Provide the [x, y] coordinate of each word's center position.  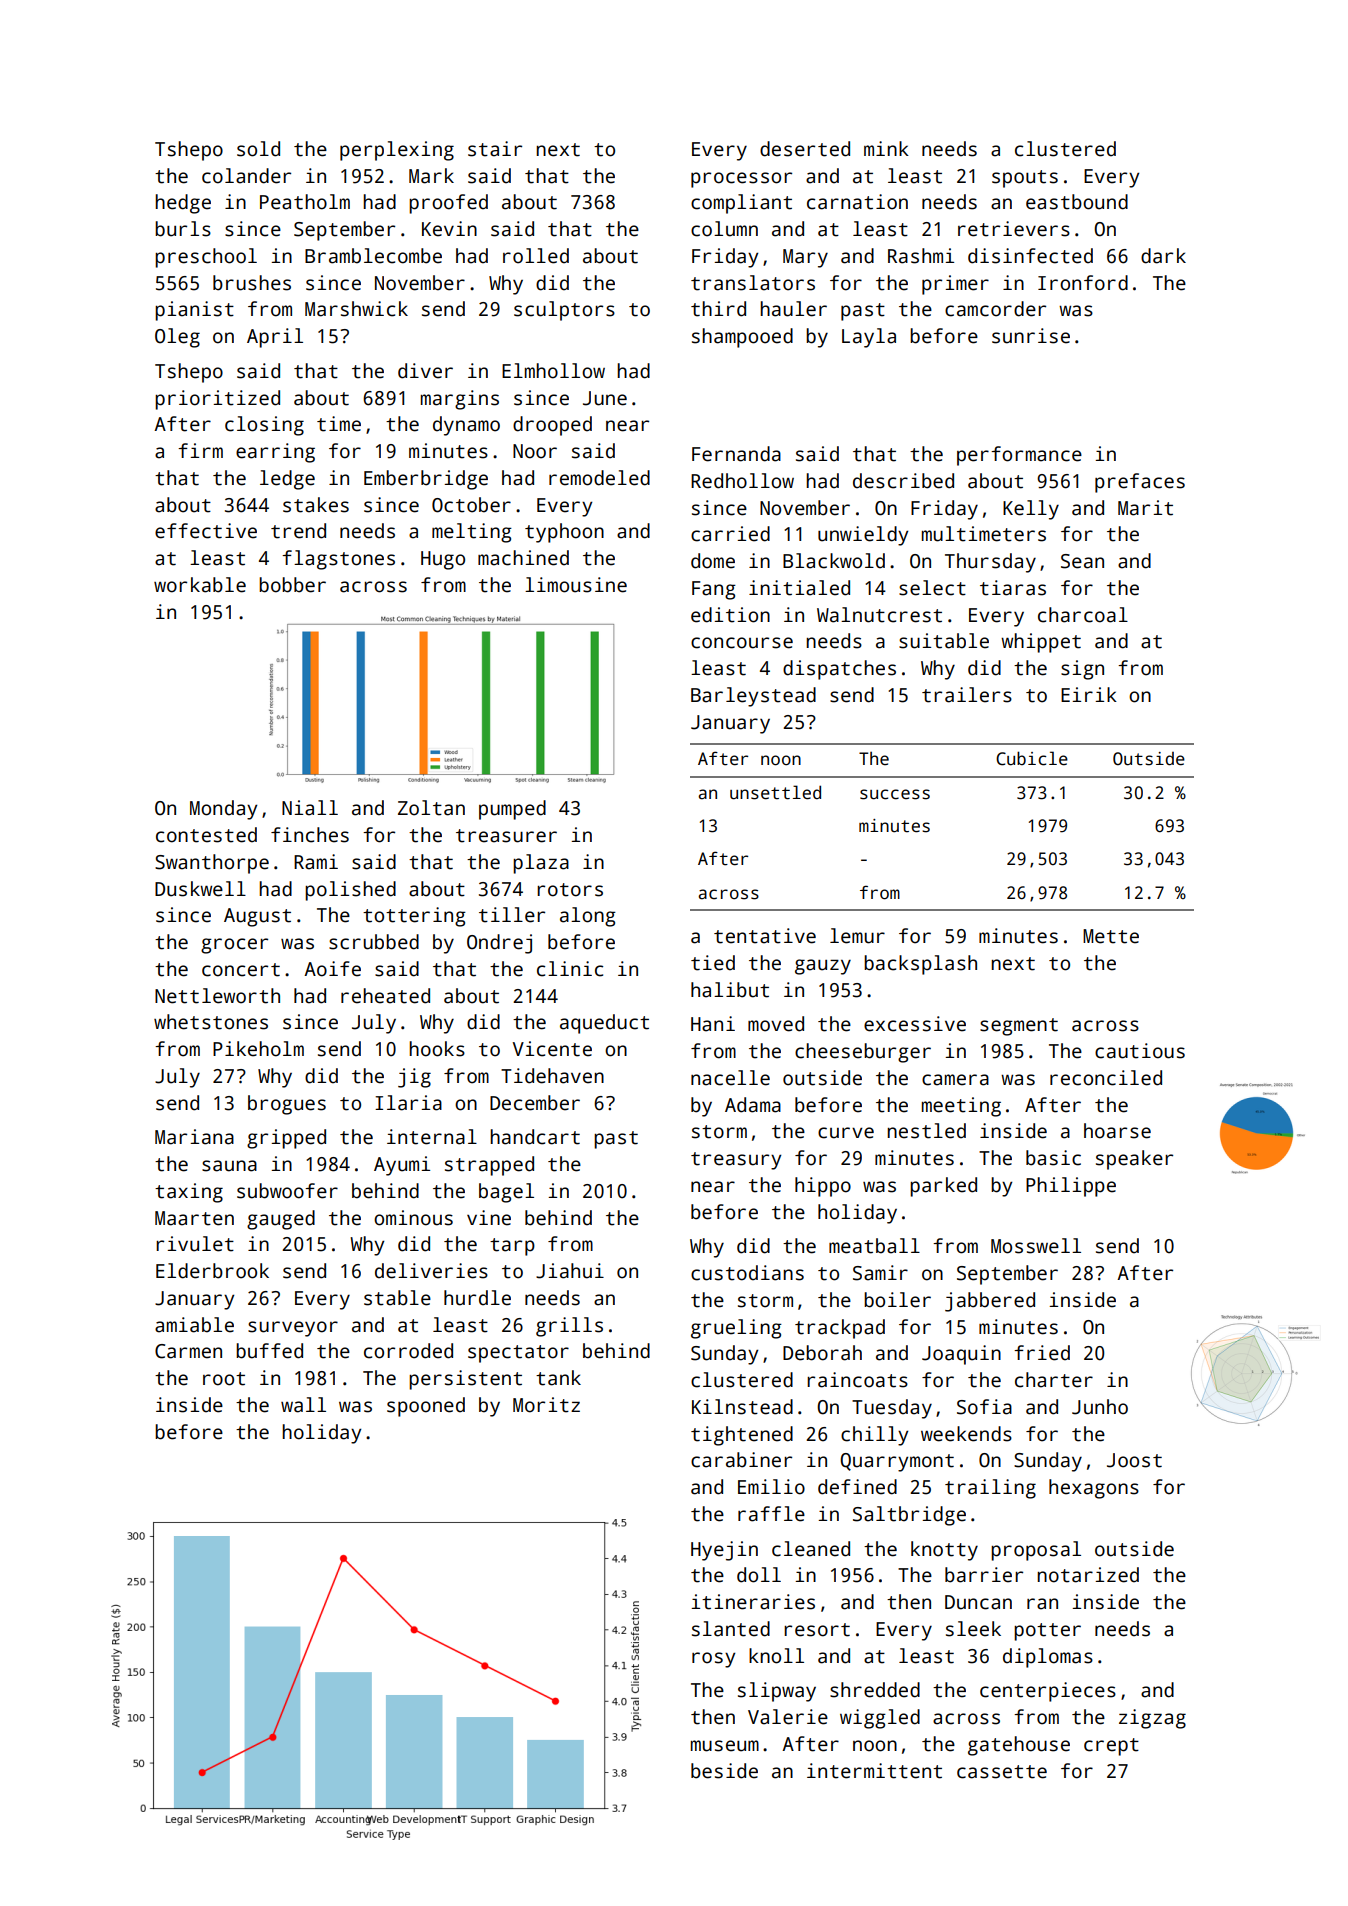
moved [776, 1024]
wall [303, 1405]
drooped [552, 426]
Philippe [1071, 1187]
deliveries [431, 1271]
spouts [1025, 179]
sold [258, 149]
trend [298, 531]
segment [1019, 1027]
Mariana [194, 1137]
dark [1163, 256]
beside [724, 1771]
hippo [823, 1187]
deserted [805, 149]
